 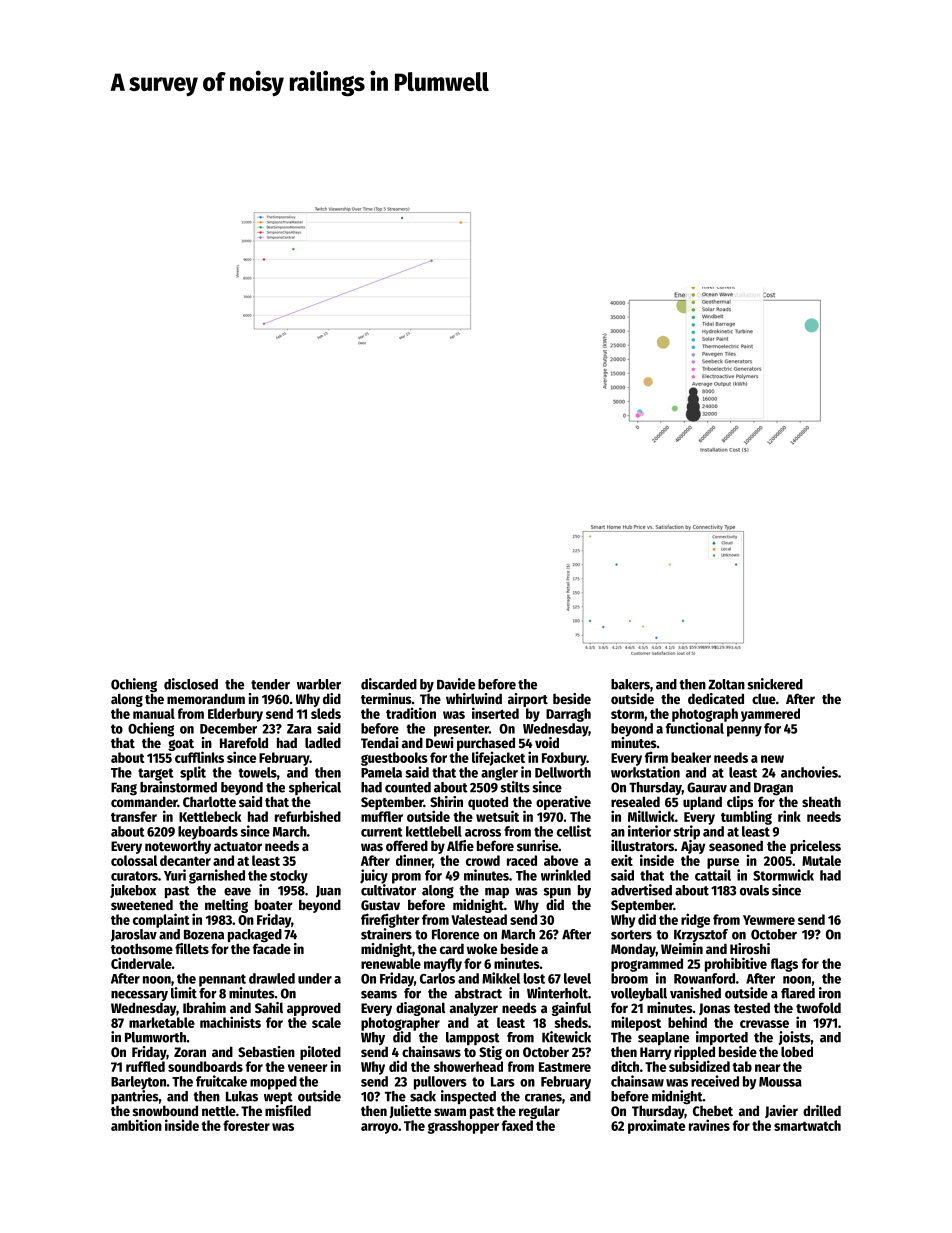 I want to click on tender, so click(x=270, y=684).
